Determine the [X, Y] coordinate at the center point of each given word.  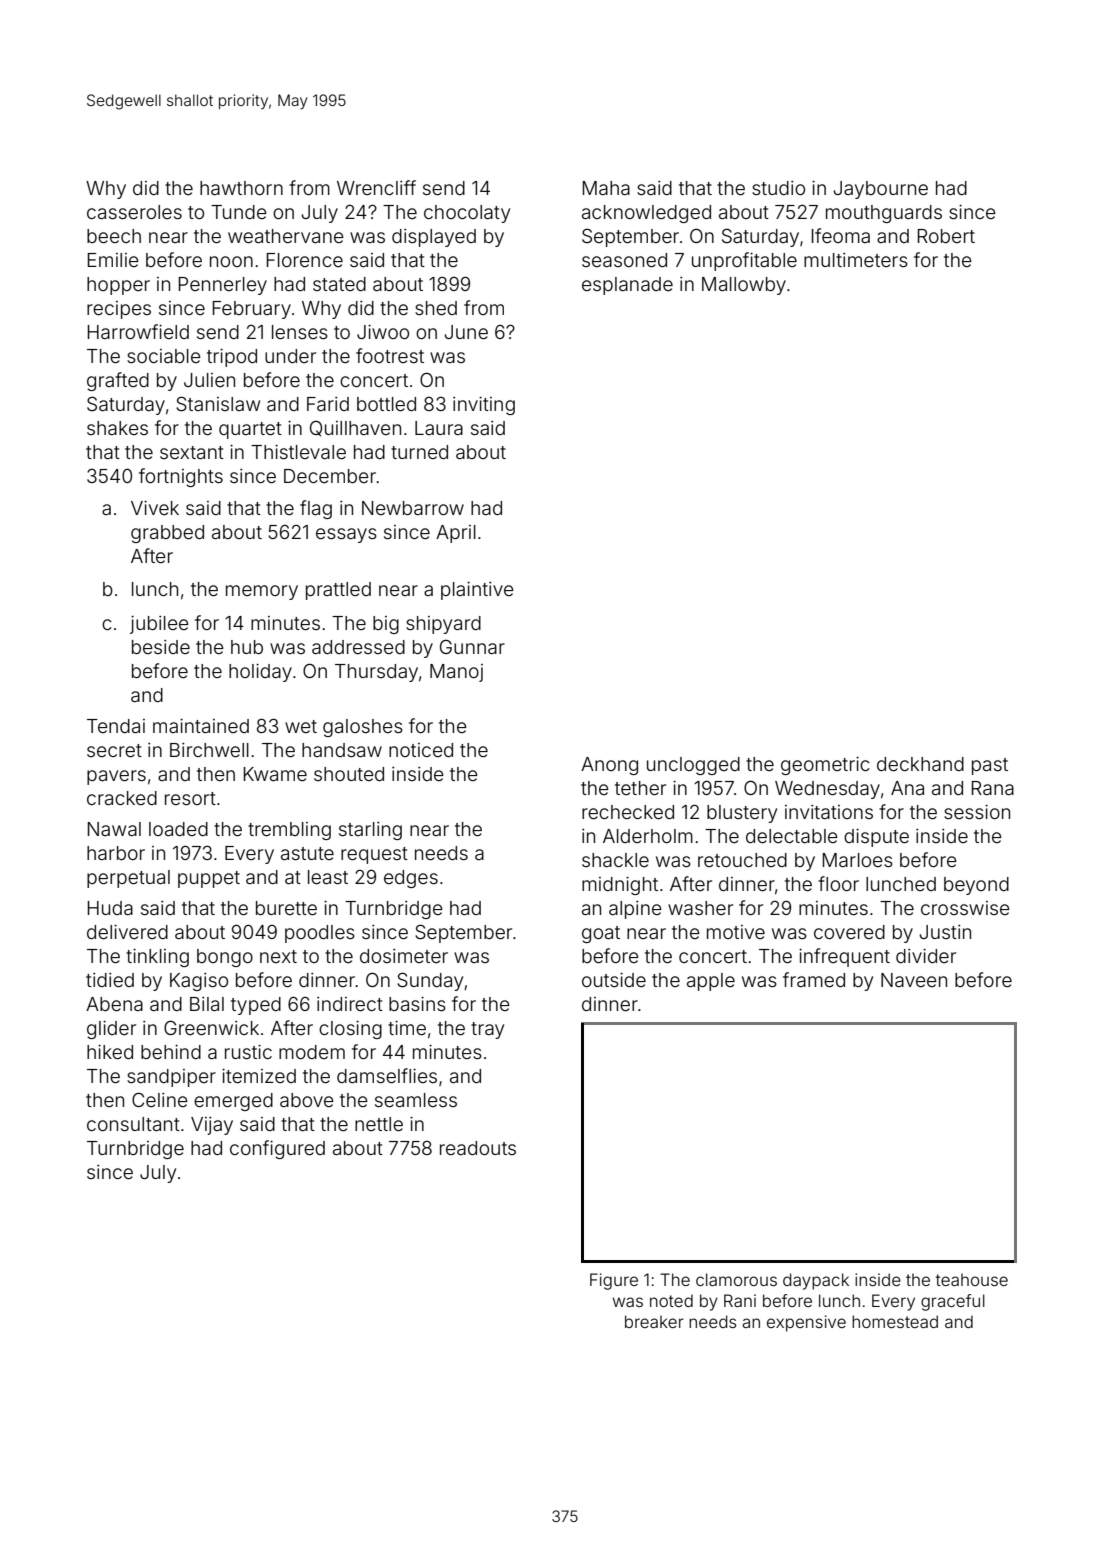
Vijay [212, 1126]
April [456, 534]
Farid [328, 404]
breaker [654, 1321]
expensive [806, 1323]
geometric [825, 766]
